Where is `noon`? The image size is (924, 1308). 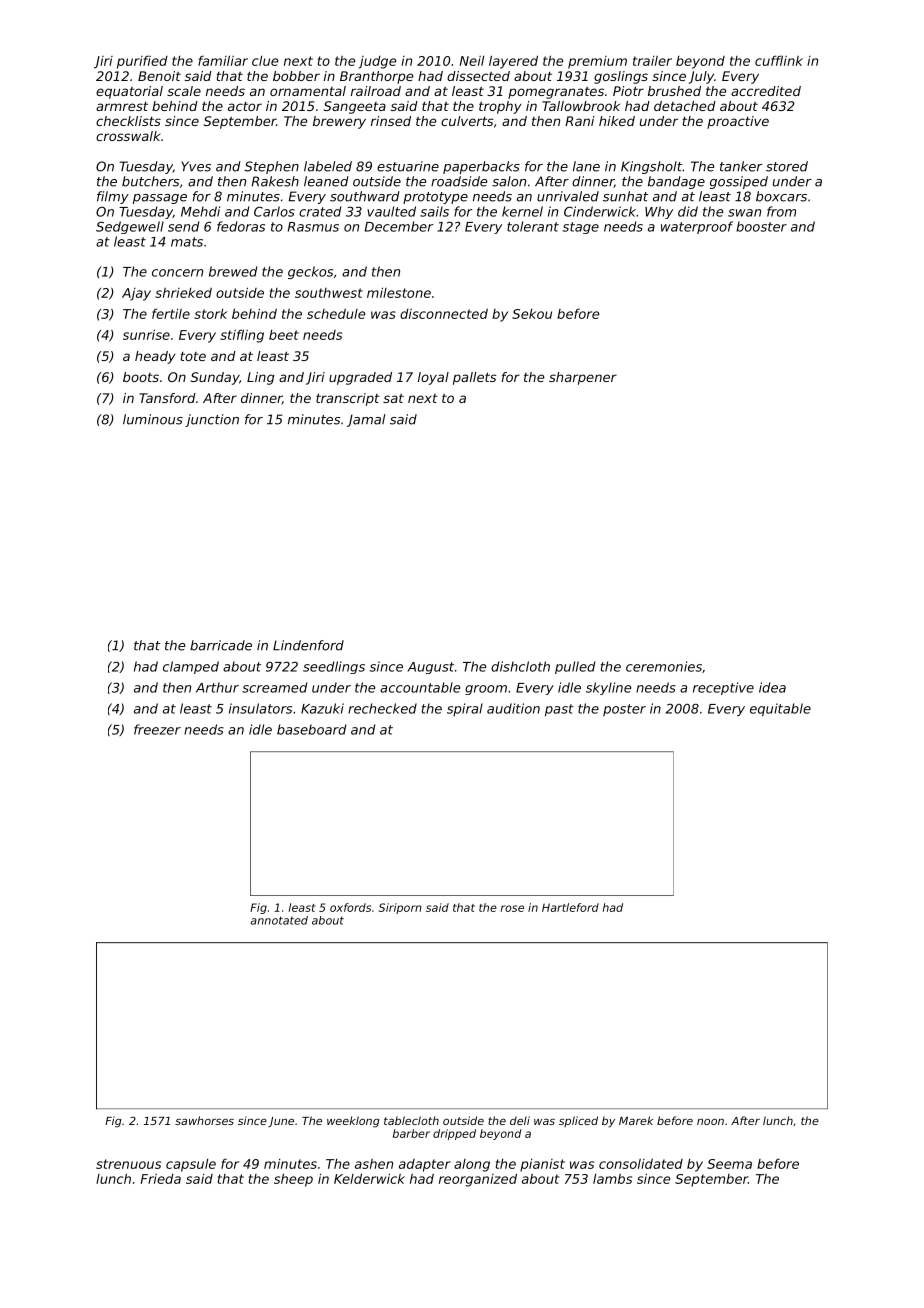
noon is located at coordinates (710, 1122).
